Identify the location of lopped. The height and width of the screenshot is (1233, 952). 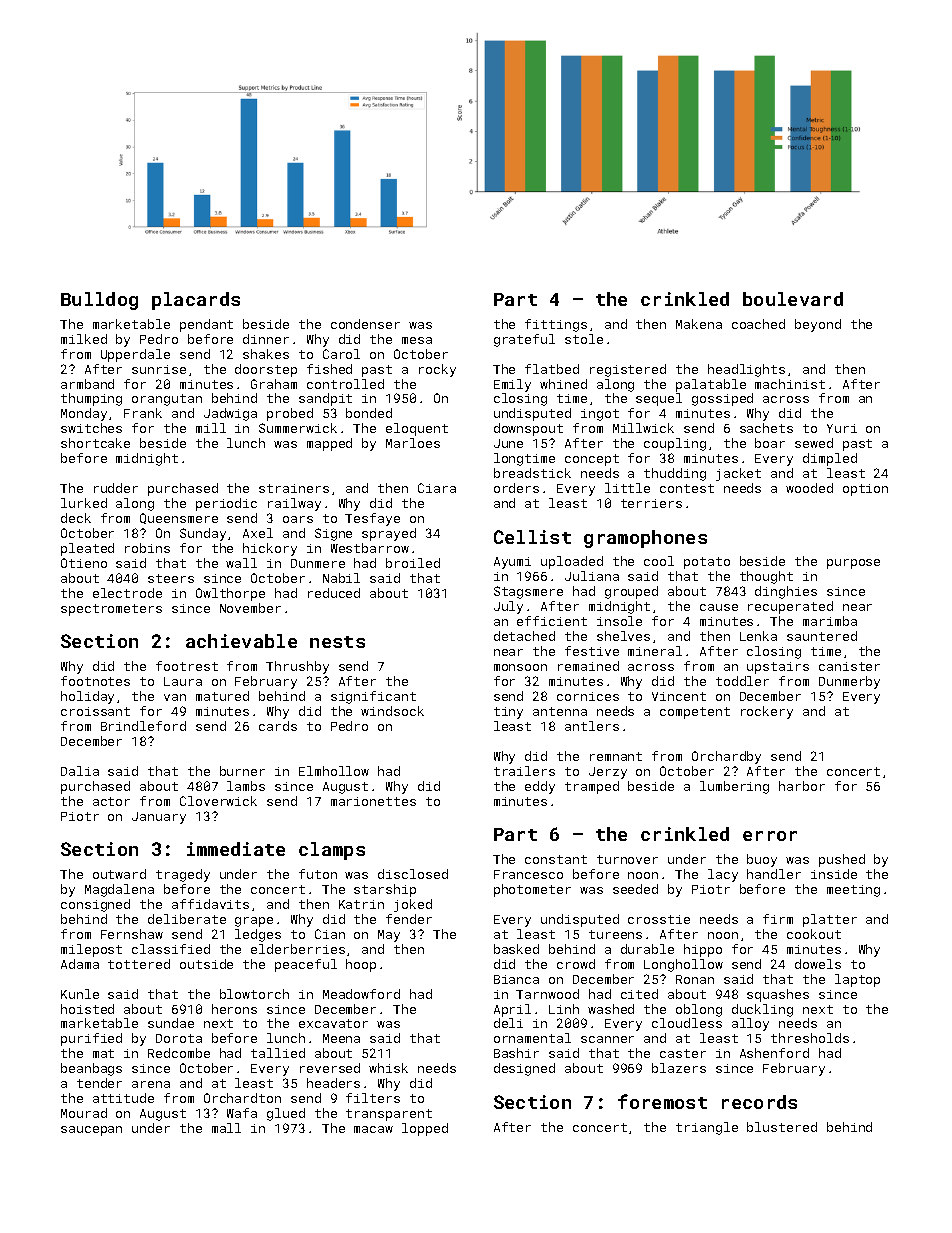
(425, 1129).
